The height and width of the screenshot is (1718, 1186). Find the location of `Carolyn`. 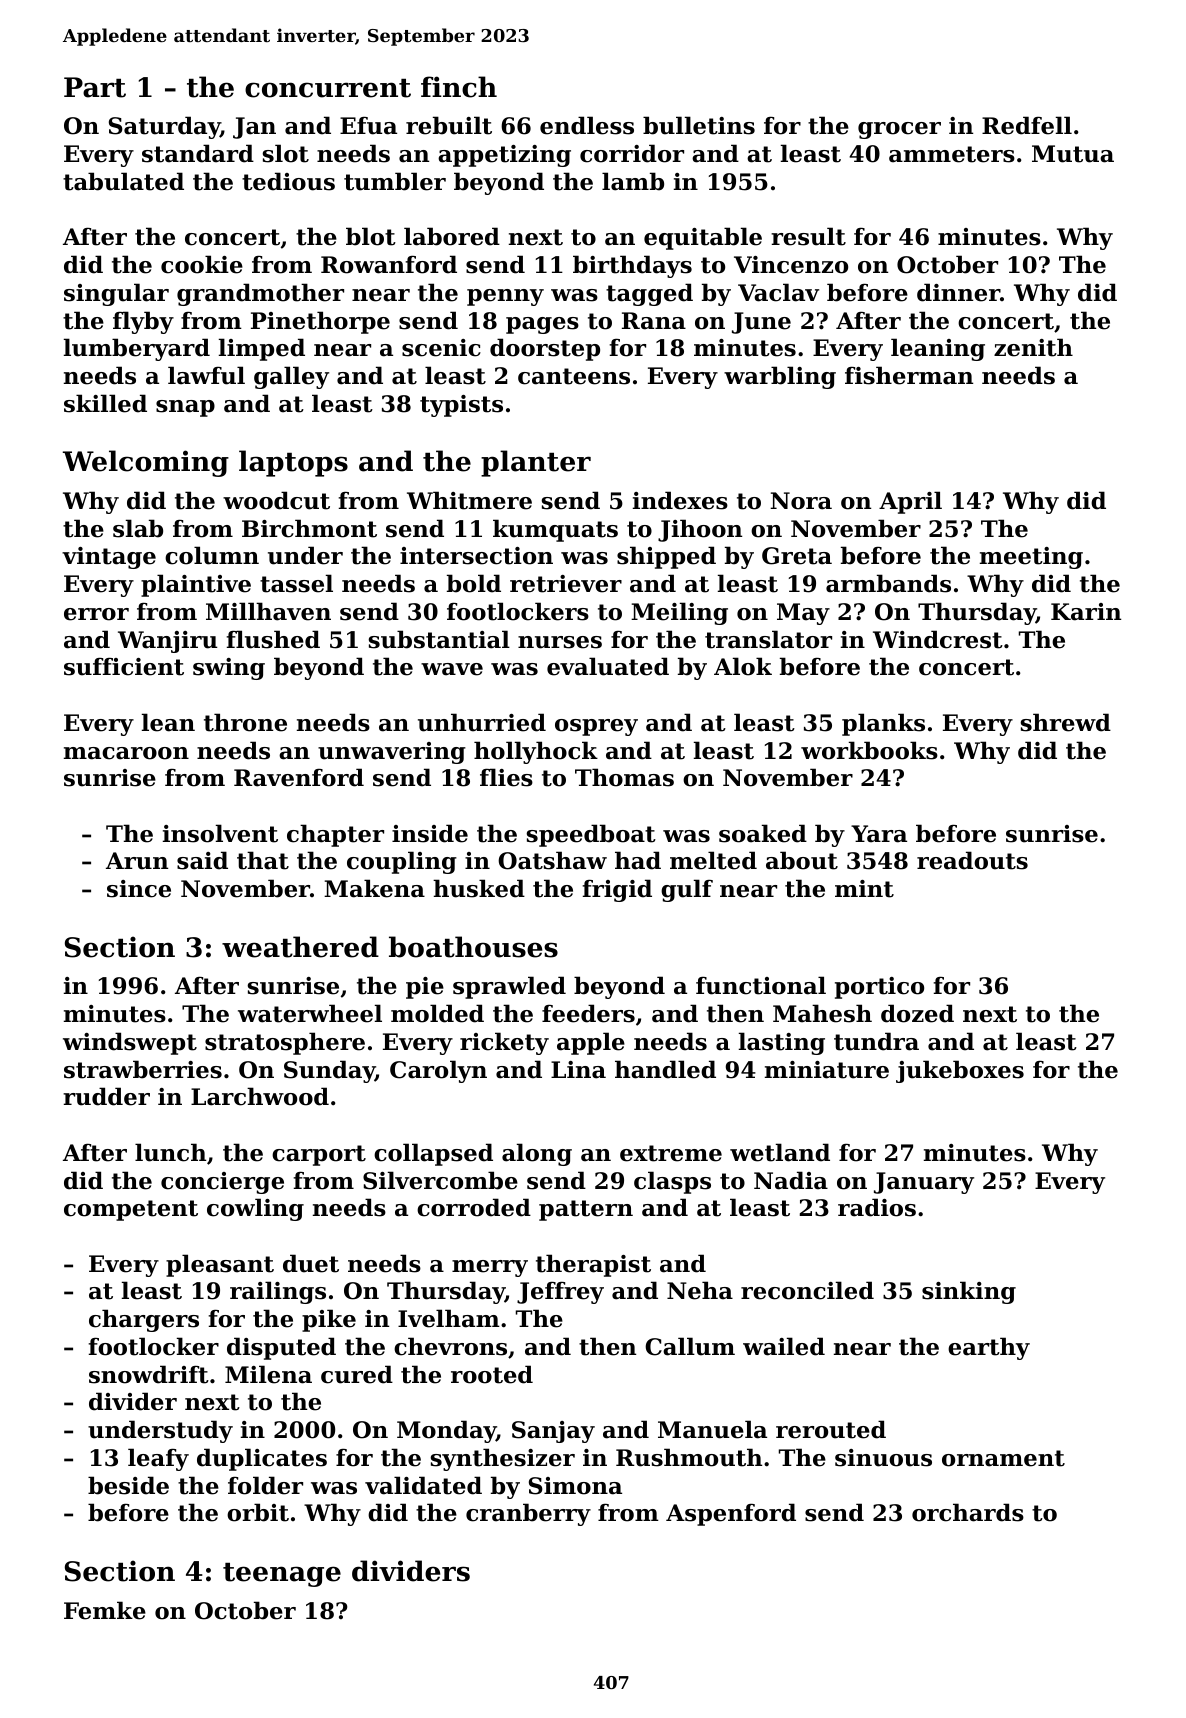

Carolyn is located at coordinates (438, 1071).
